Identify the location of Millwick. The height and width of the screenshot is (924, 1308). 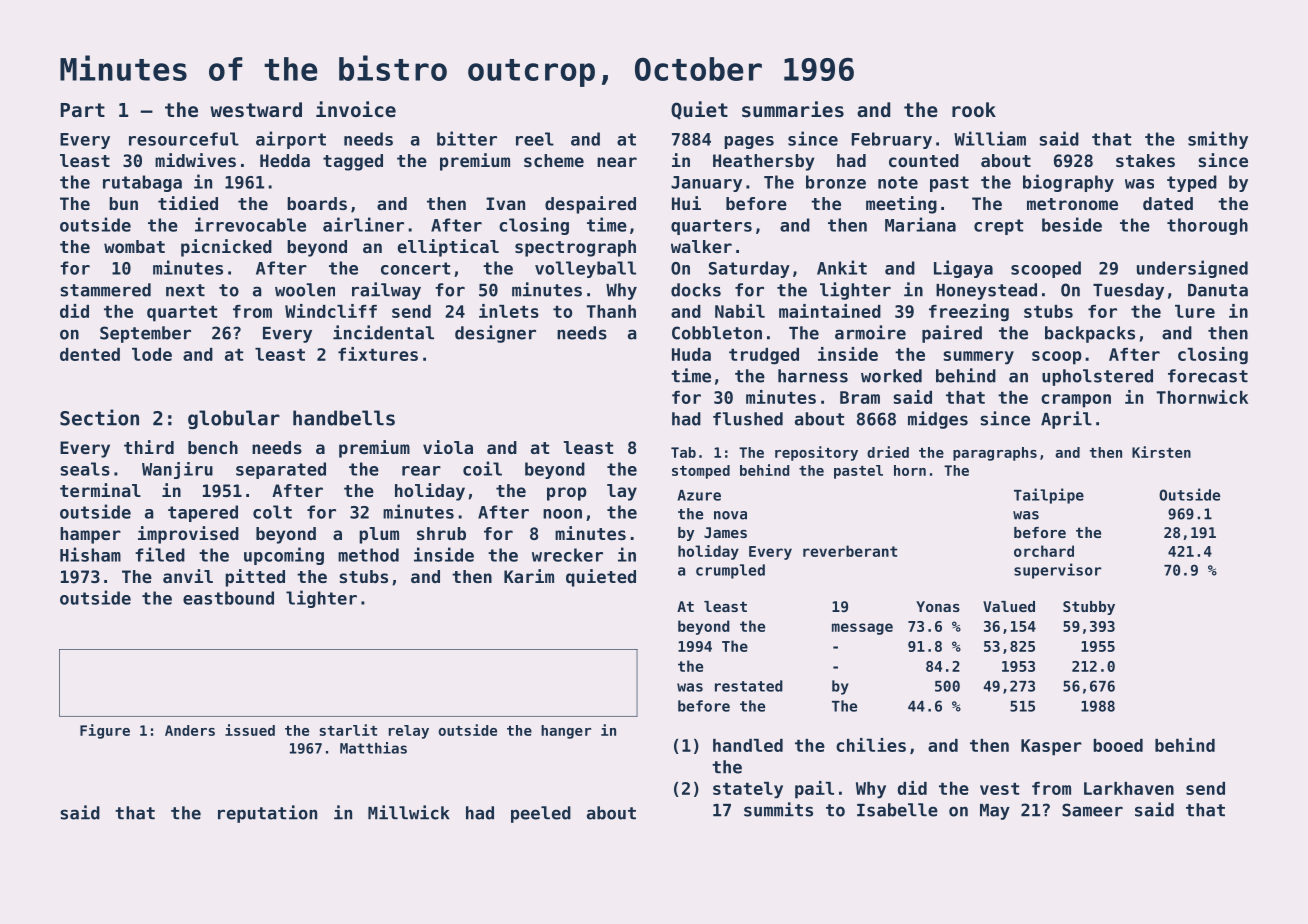
(409, 812).
